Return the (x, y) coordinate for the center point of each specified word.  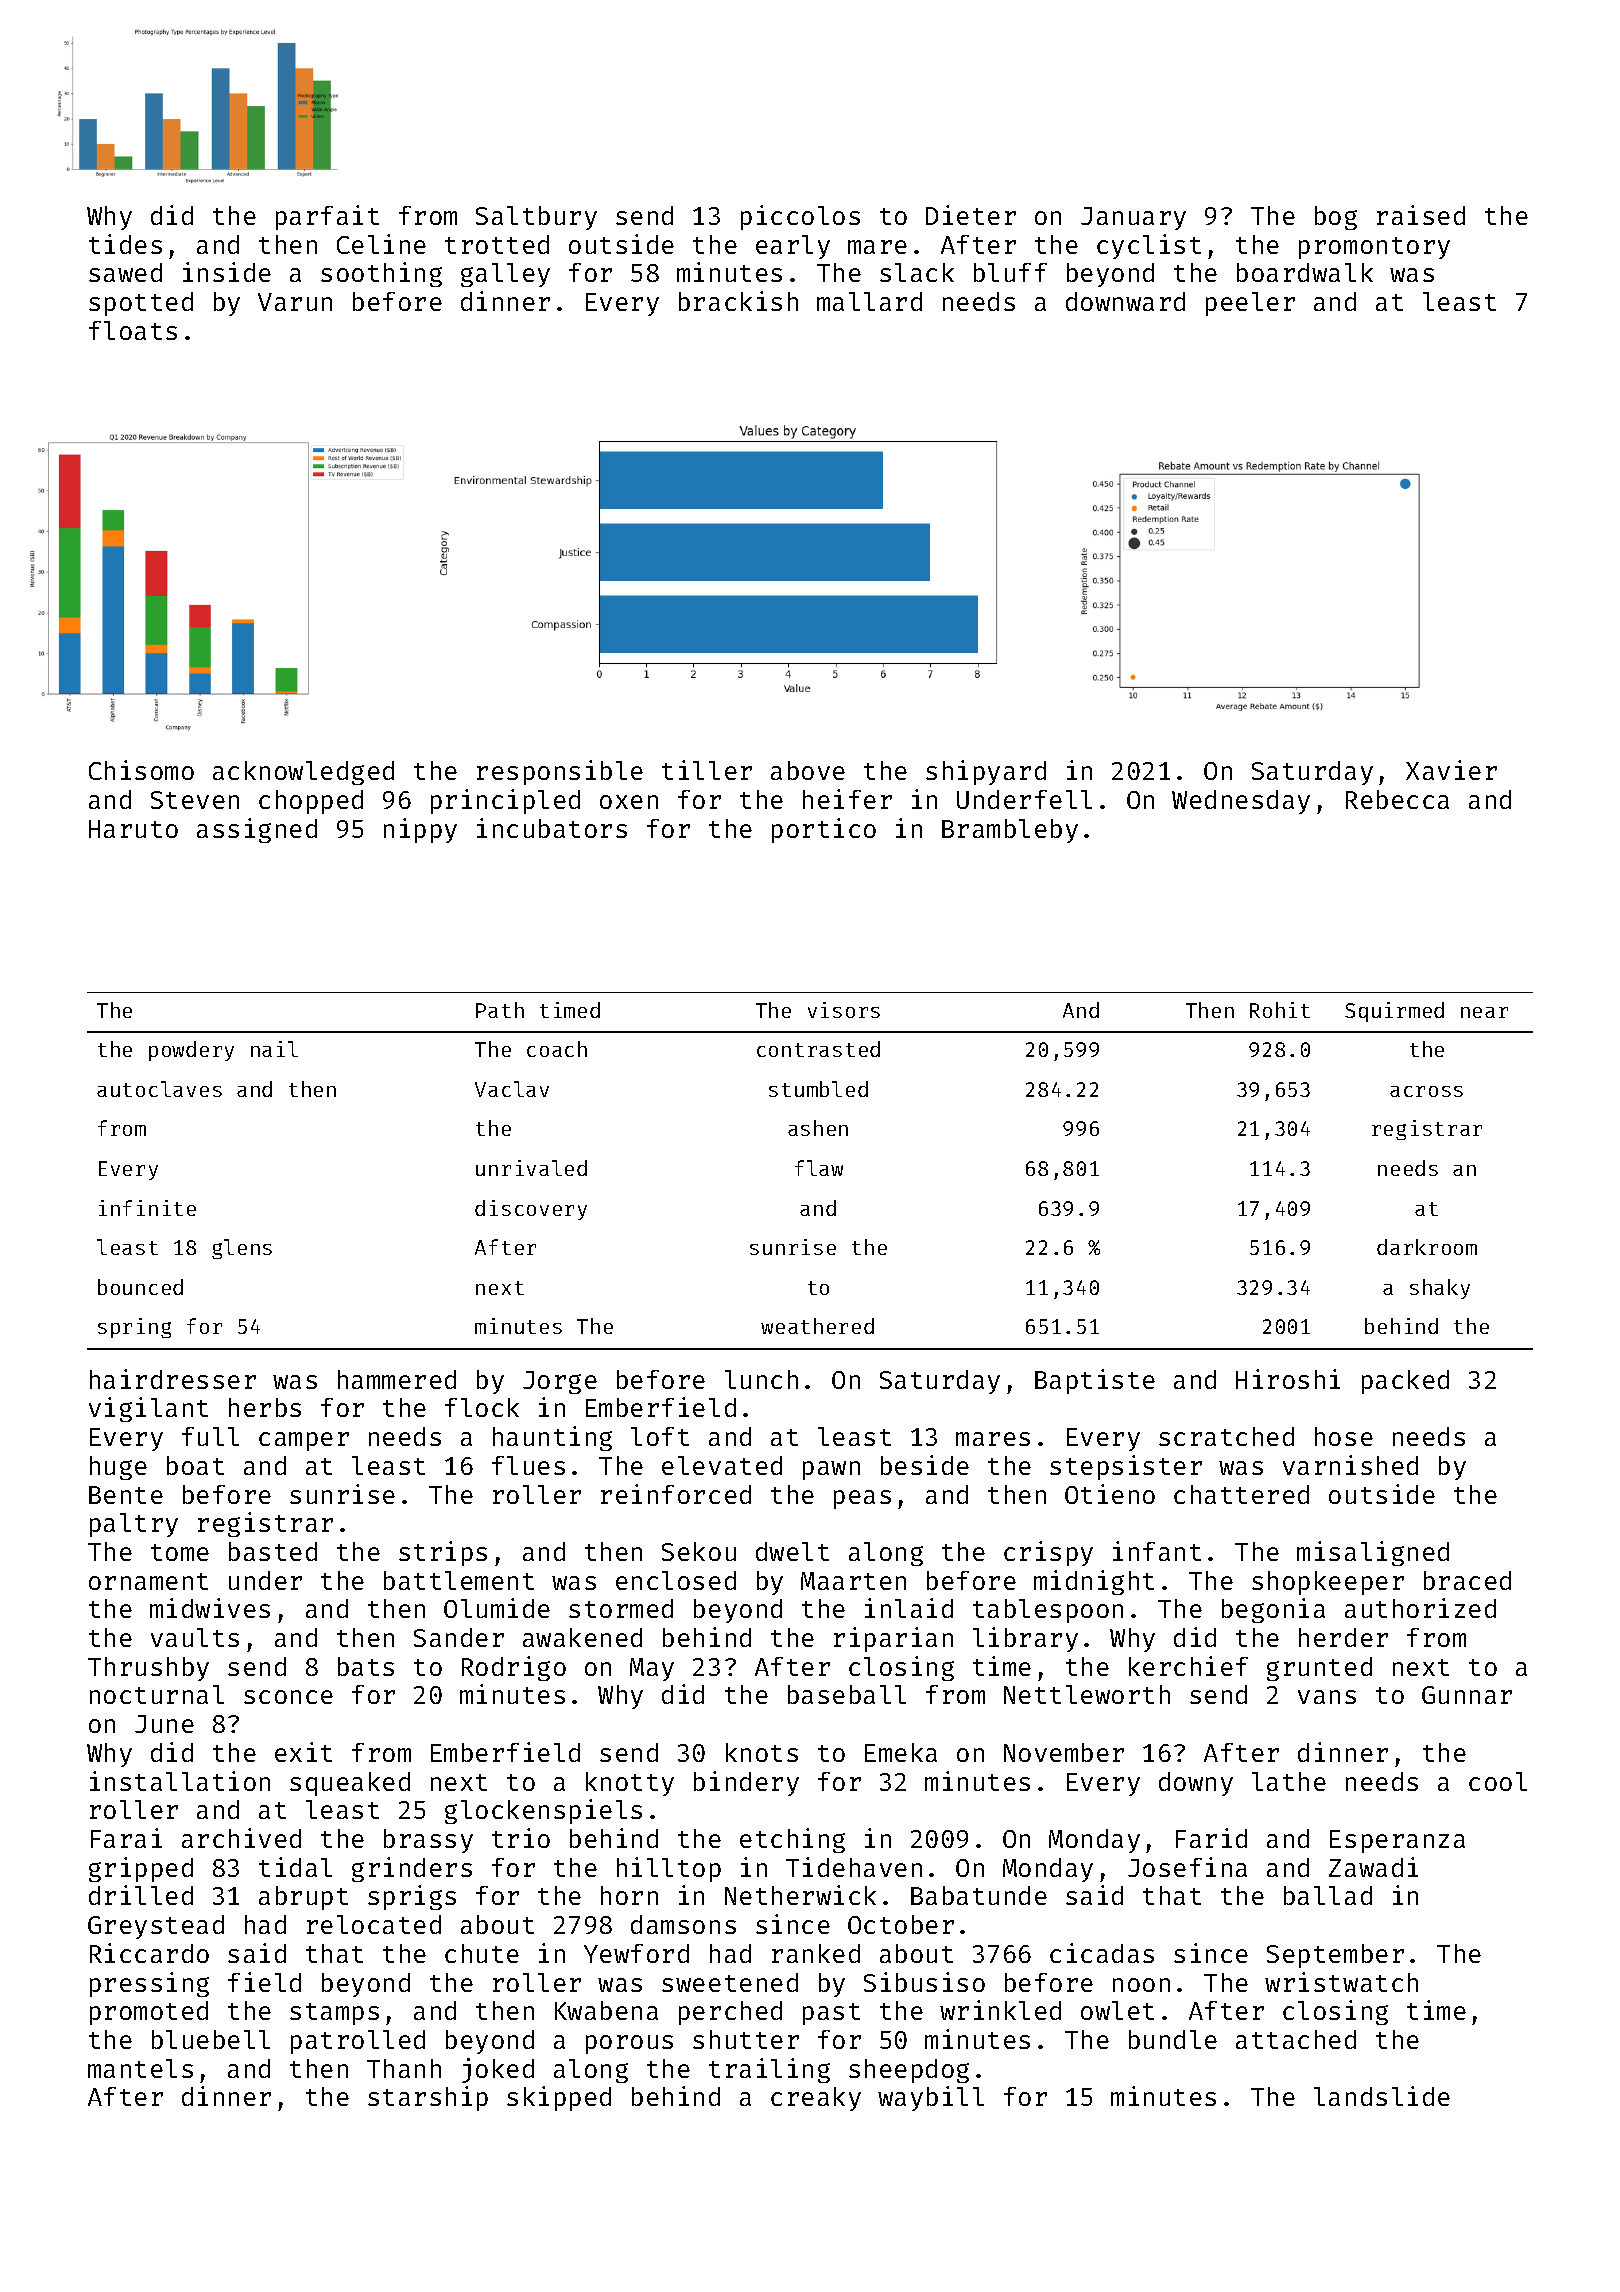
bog (1336, 218)
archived (241, 1838)
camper (304, 1441)
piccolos (800, 217)
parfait (327, 217)
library (1025, 1639)
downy (1196, 1784)
